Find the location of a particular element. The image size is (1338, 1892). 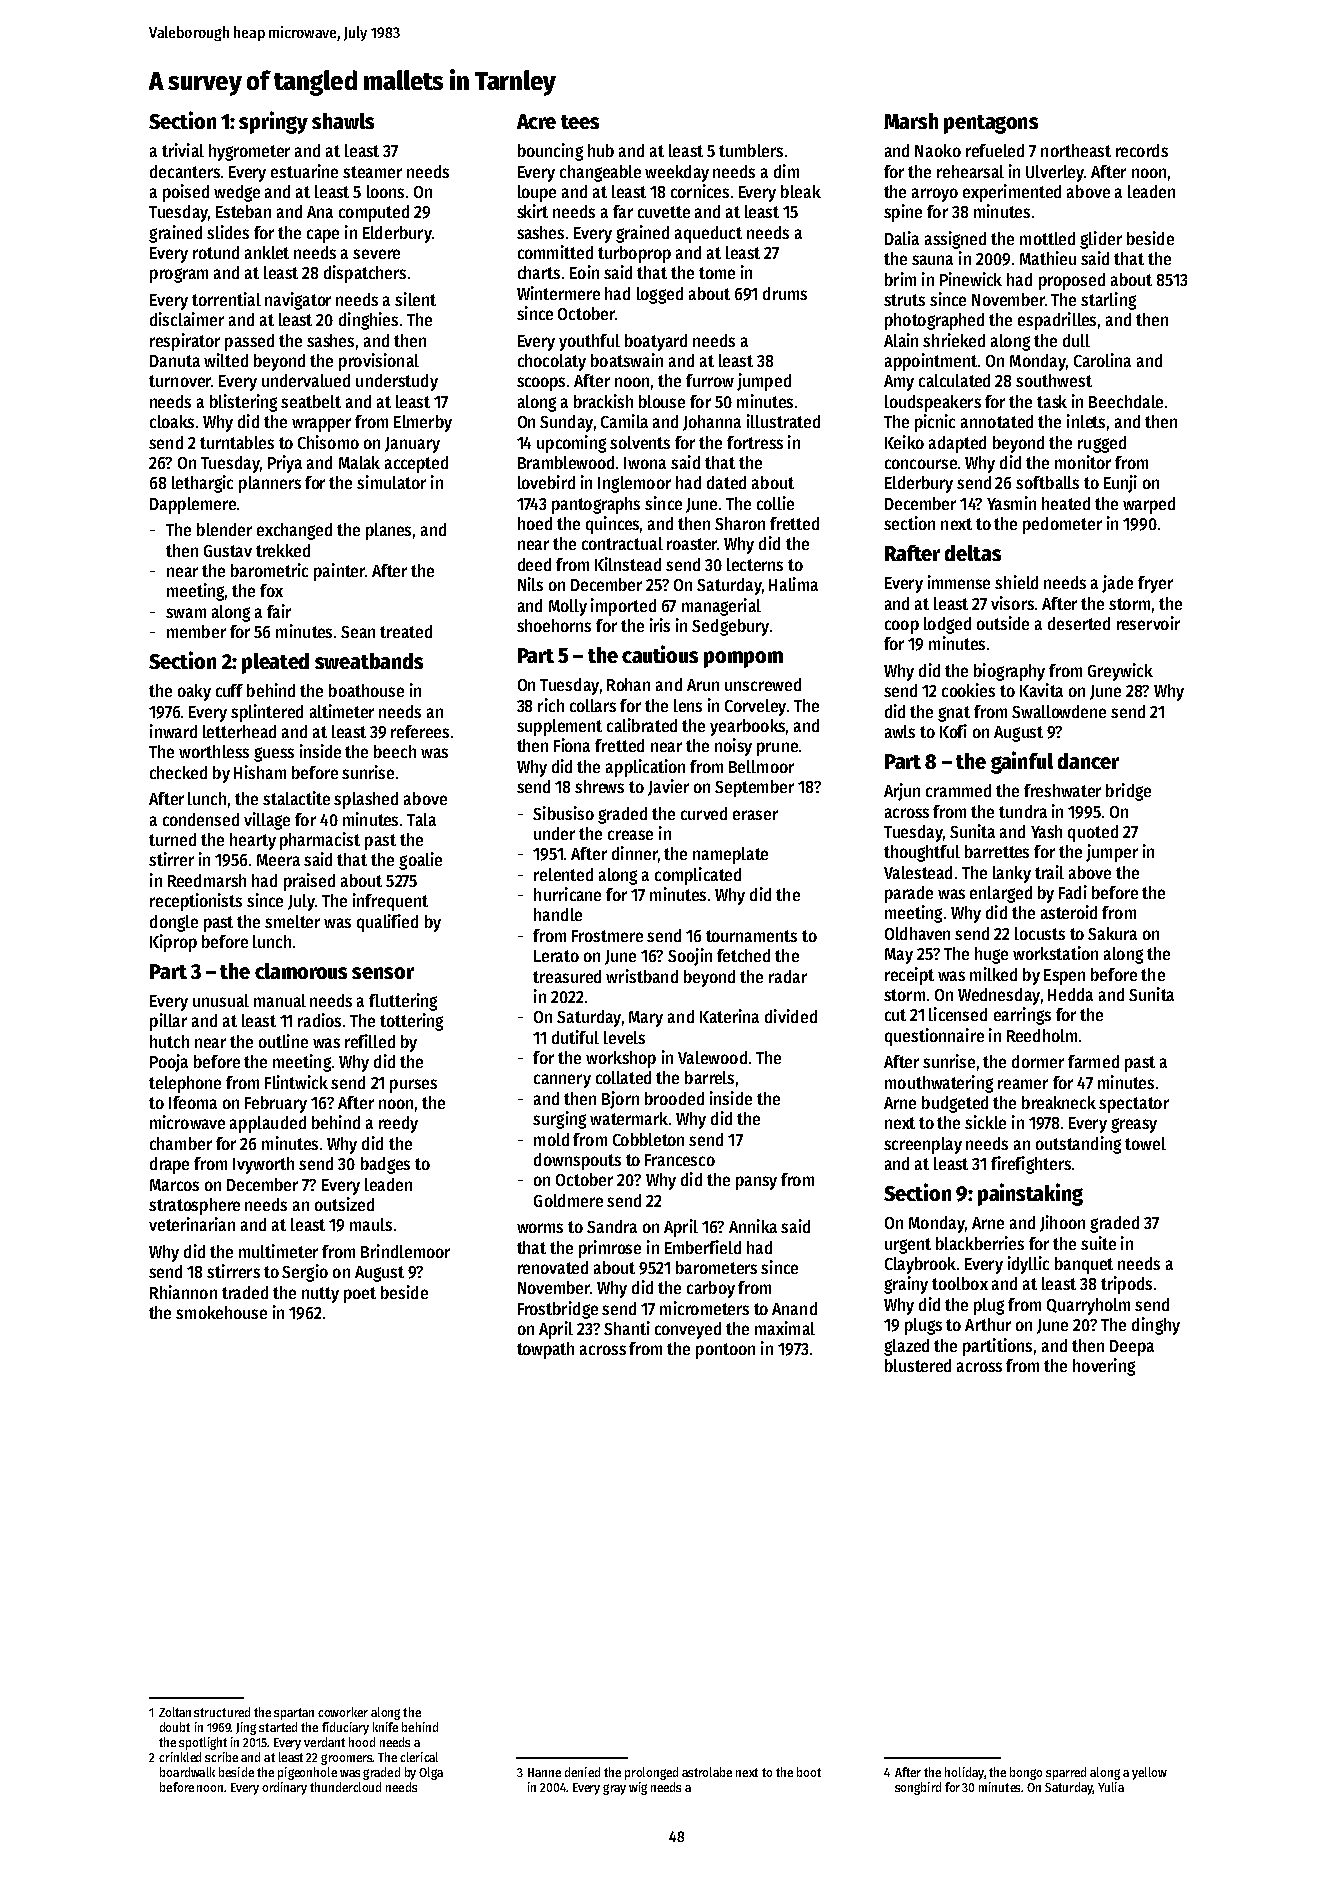

nutty is located at coordinates (320, 1295).
